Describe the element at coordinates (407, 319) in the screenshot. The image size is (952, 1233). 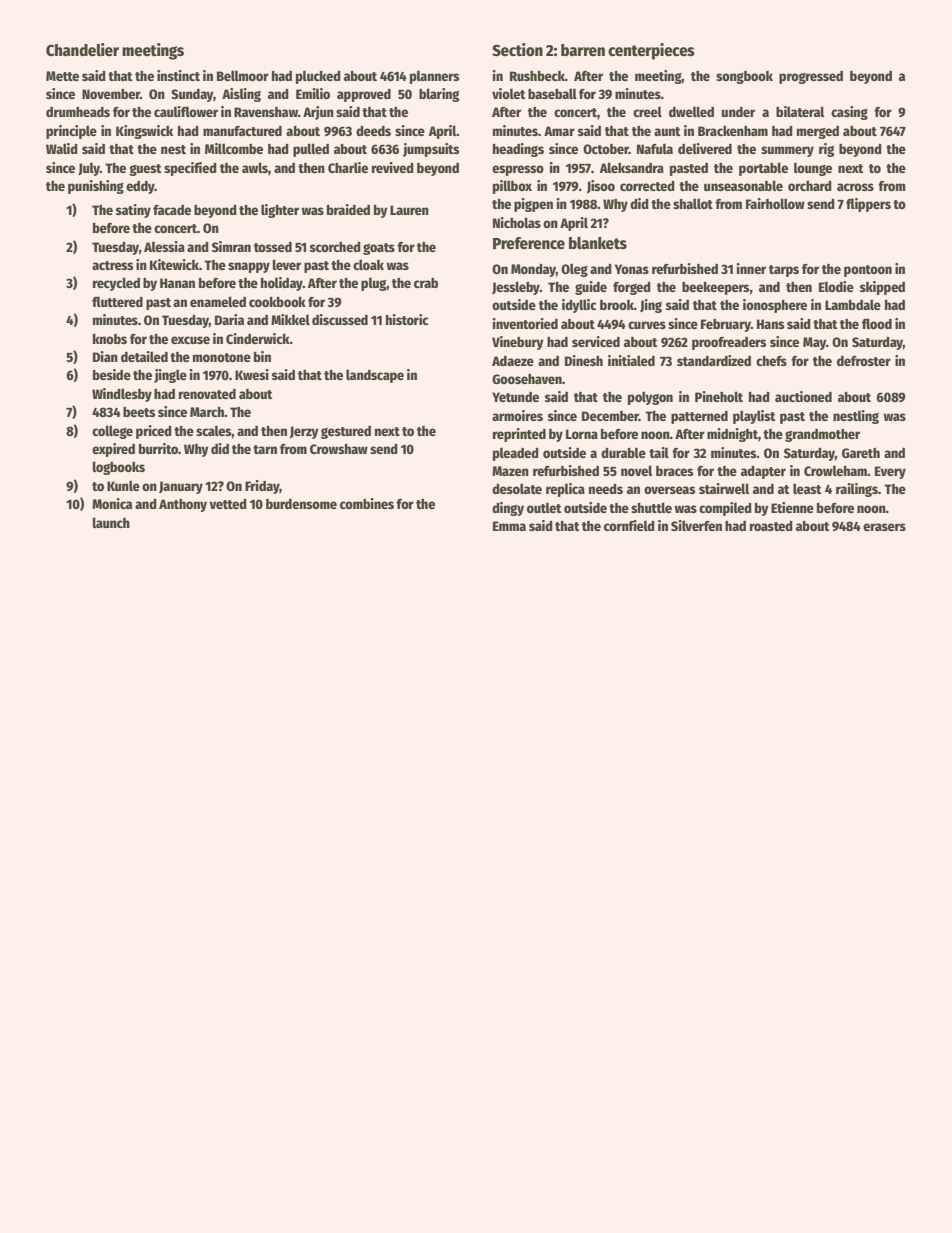
I see `historic` at that location.
